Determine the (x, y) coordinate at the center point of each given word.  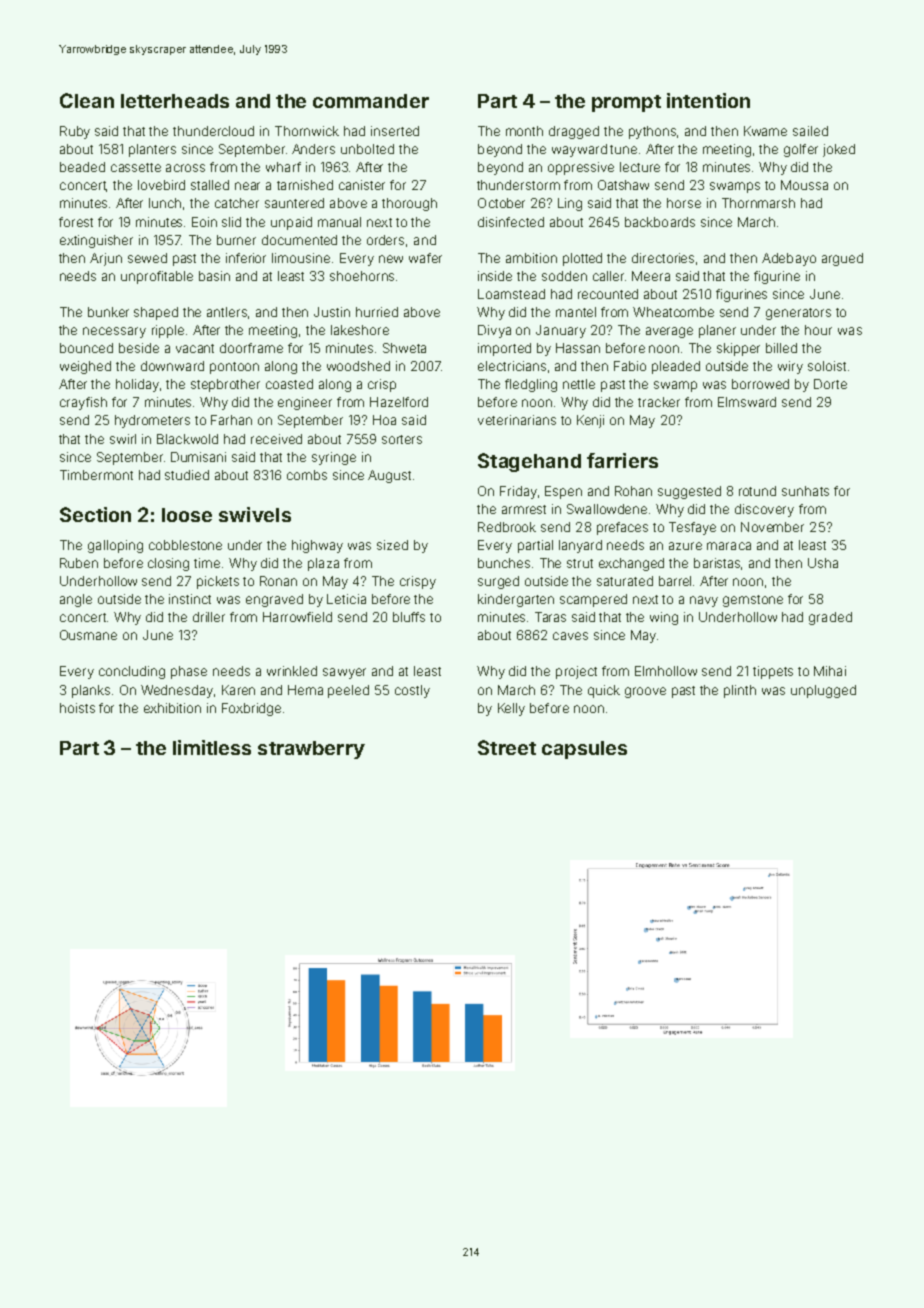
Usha (823, 563)
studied (187, 475)
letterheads (175, 101)
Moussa (804, 185)
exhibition (172, 708)
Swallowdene (607, 509)
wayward (579, 150)
